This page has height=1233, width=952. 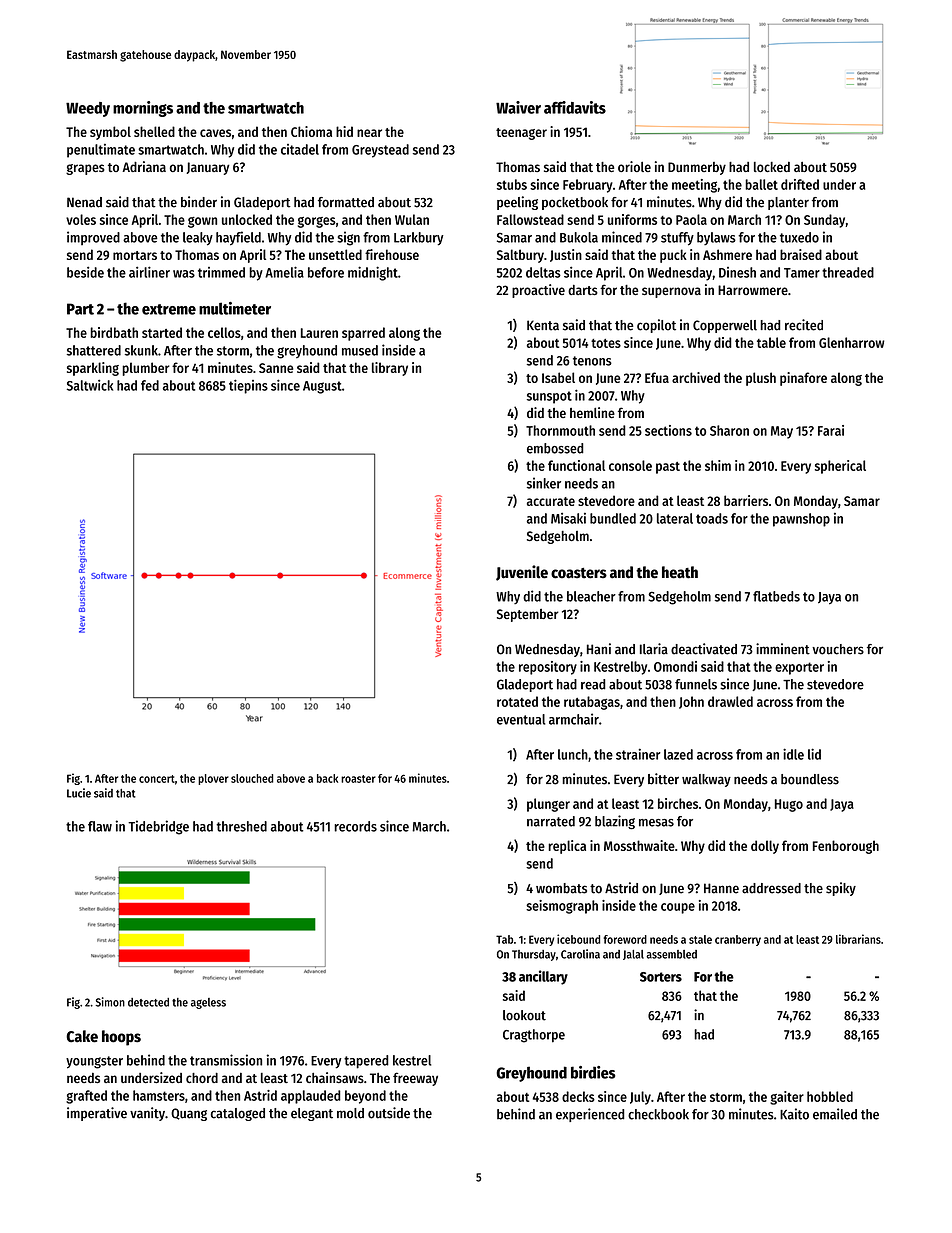 I want to click on fed, so click(x=150, y=385).
